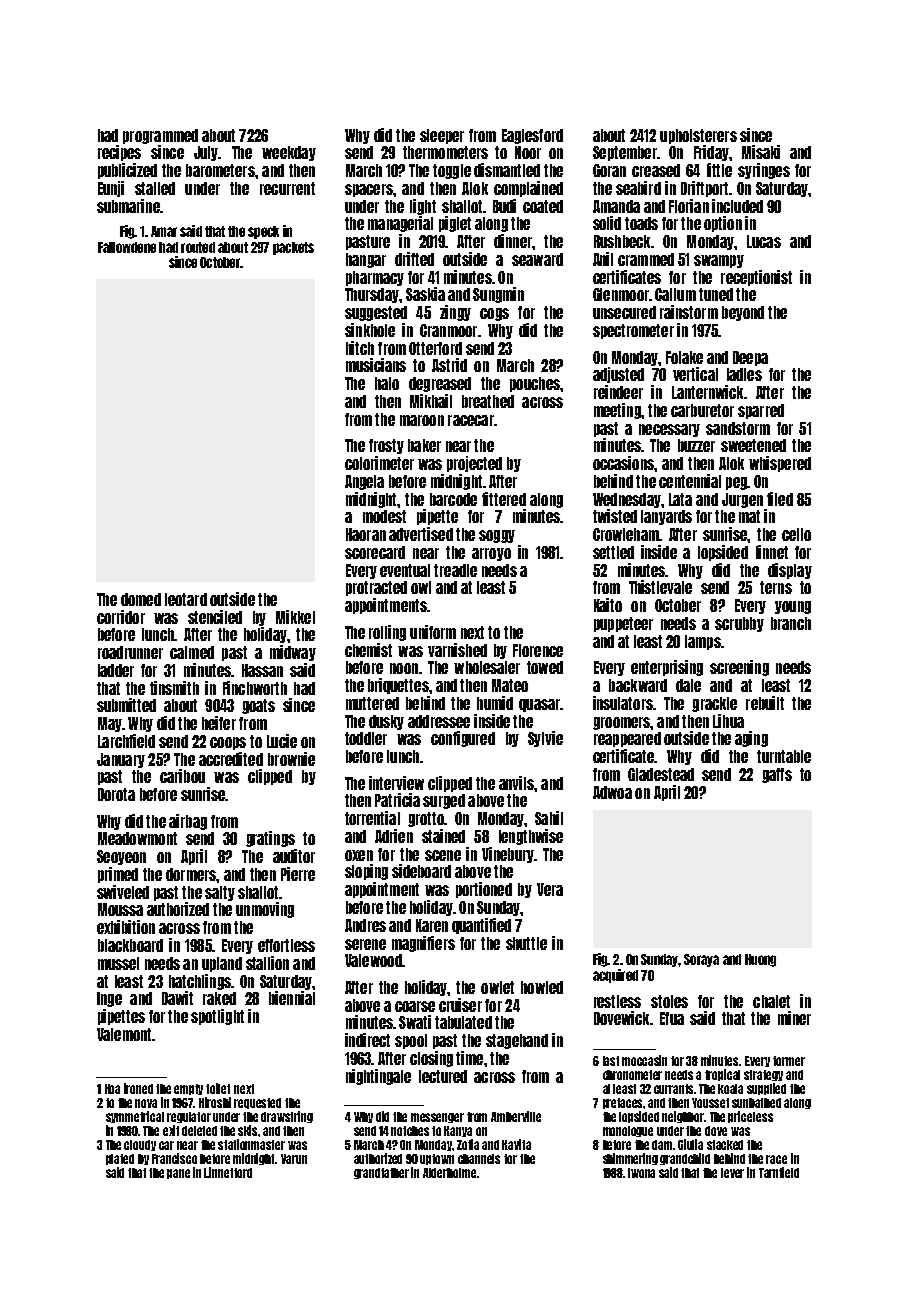  I want to click on Eaglesford, so click(532, 136).
